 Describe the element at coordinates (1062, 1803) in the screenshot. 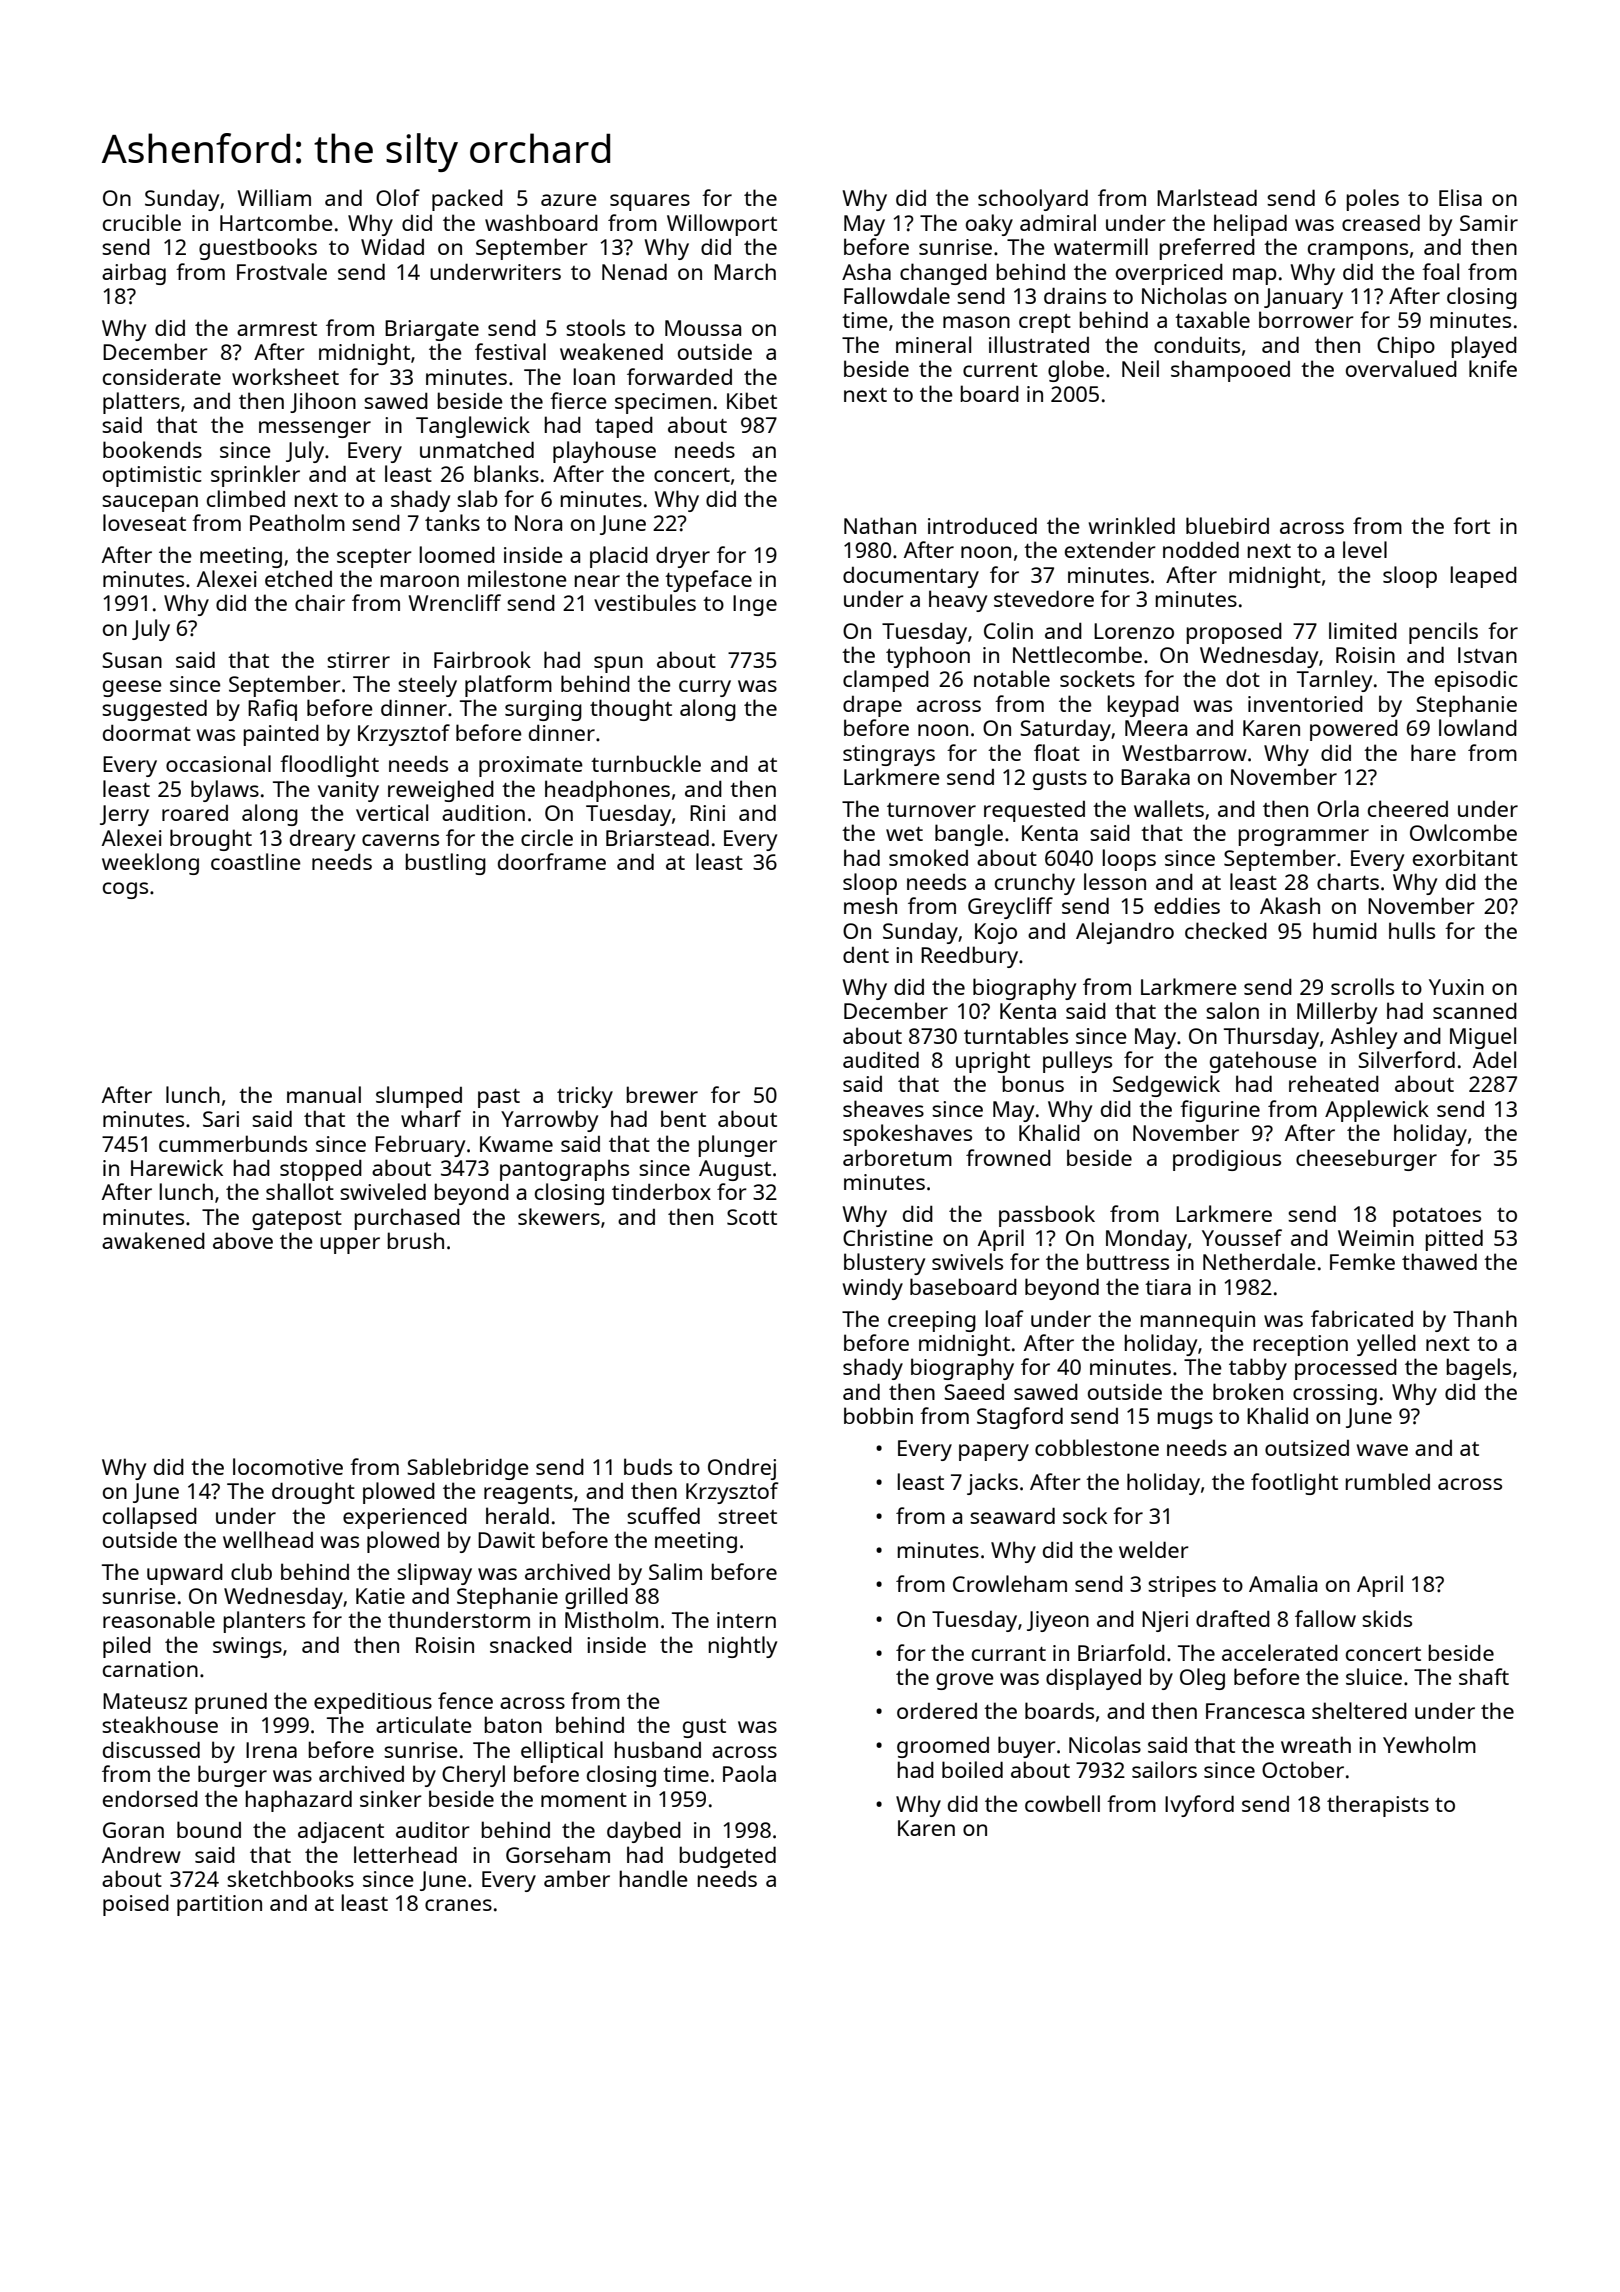

I see `cowbell` at that location.
